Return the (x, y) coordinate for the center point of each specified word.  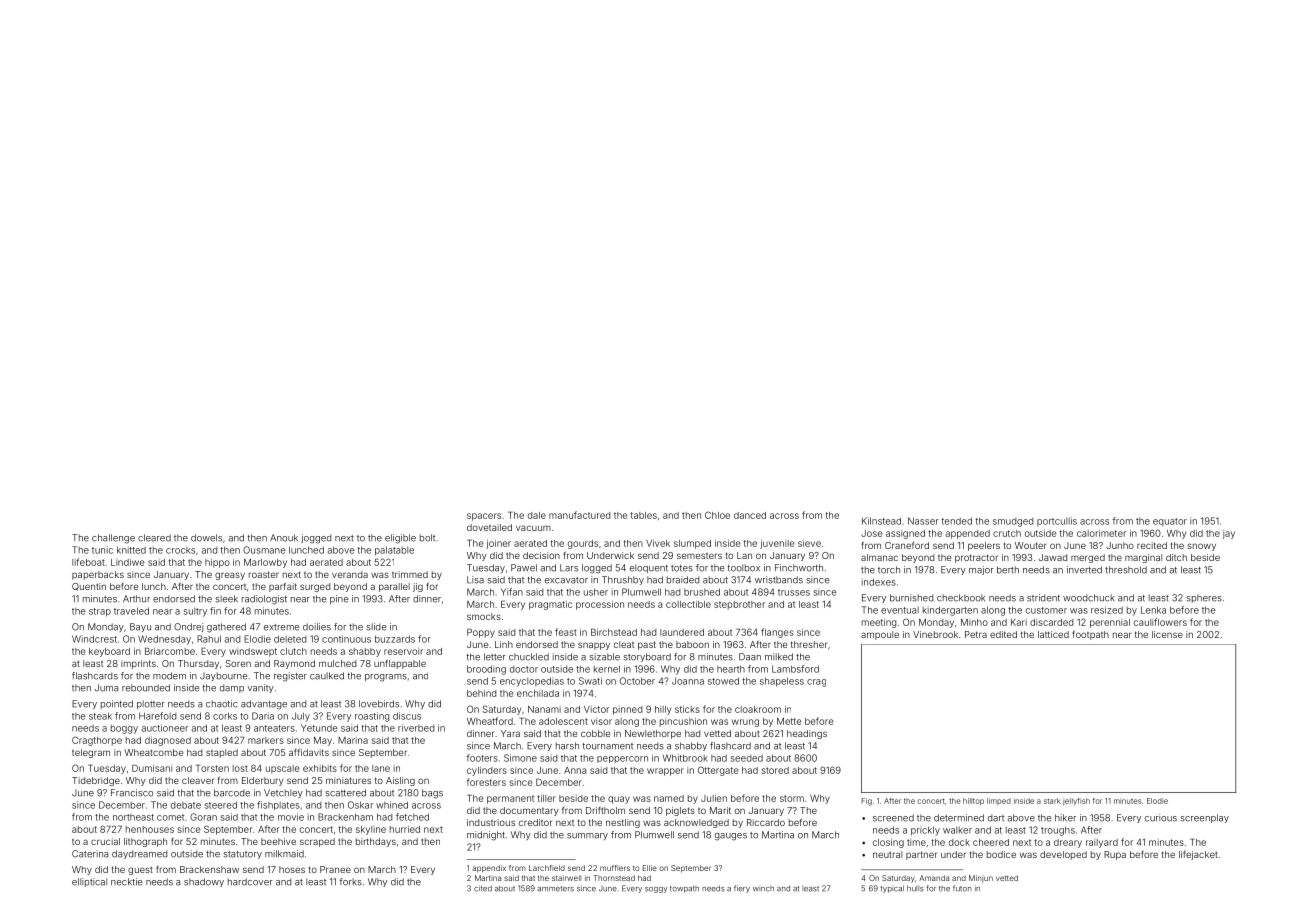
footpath (1090, 635)
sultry (195, 612)
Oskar (360, 805)
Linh (504, 644)
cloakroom (758, 709)
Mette (789, 721)
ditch (1176, 557)
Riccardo (766, 822)
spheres (1204, 598)
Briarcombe (170, 651)
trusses (794, 592)
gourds (583, 544)
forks (351, 882)
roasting (372, 717)
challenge (113, 539)
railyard (1102, 843)
